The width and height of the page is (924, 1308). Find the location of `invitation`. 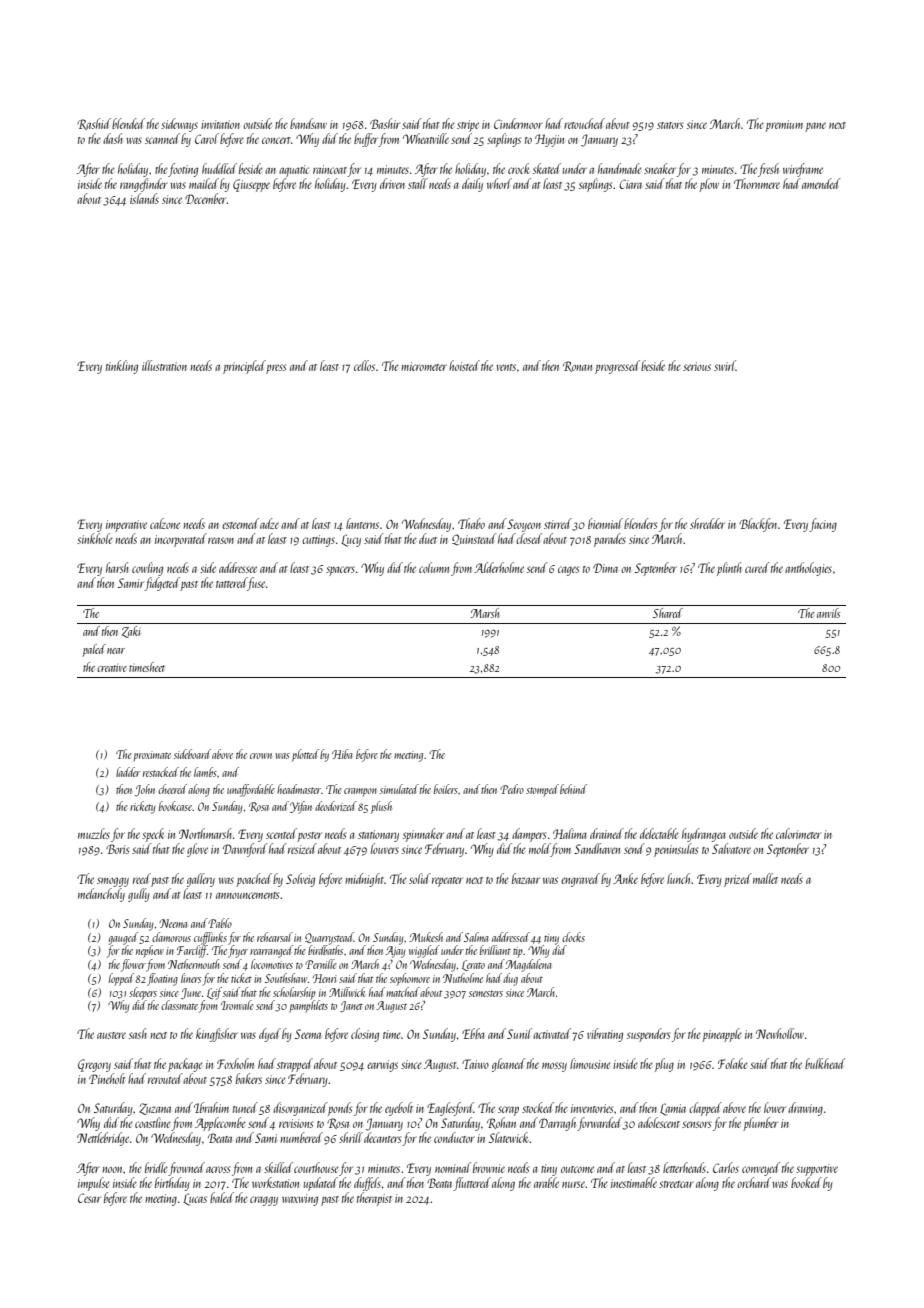

invitation is located at coordinates (220, 124).
